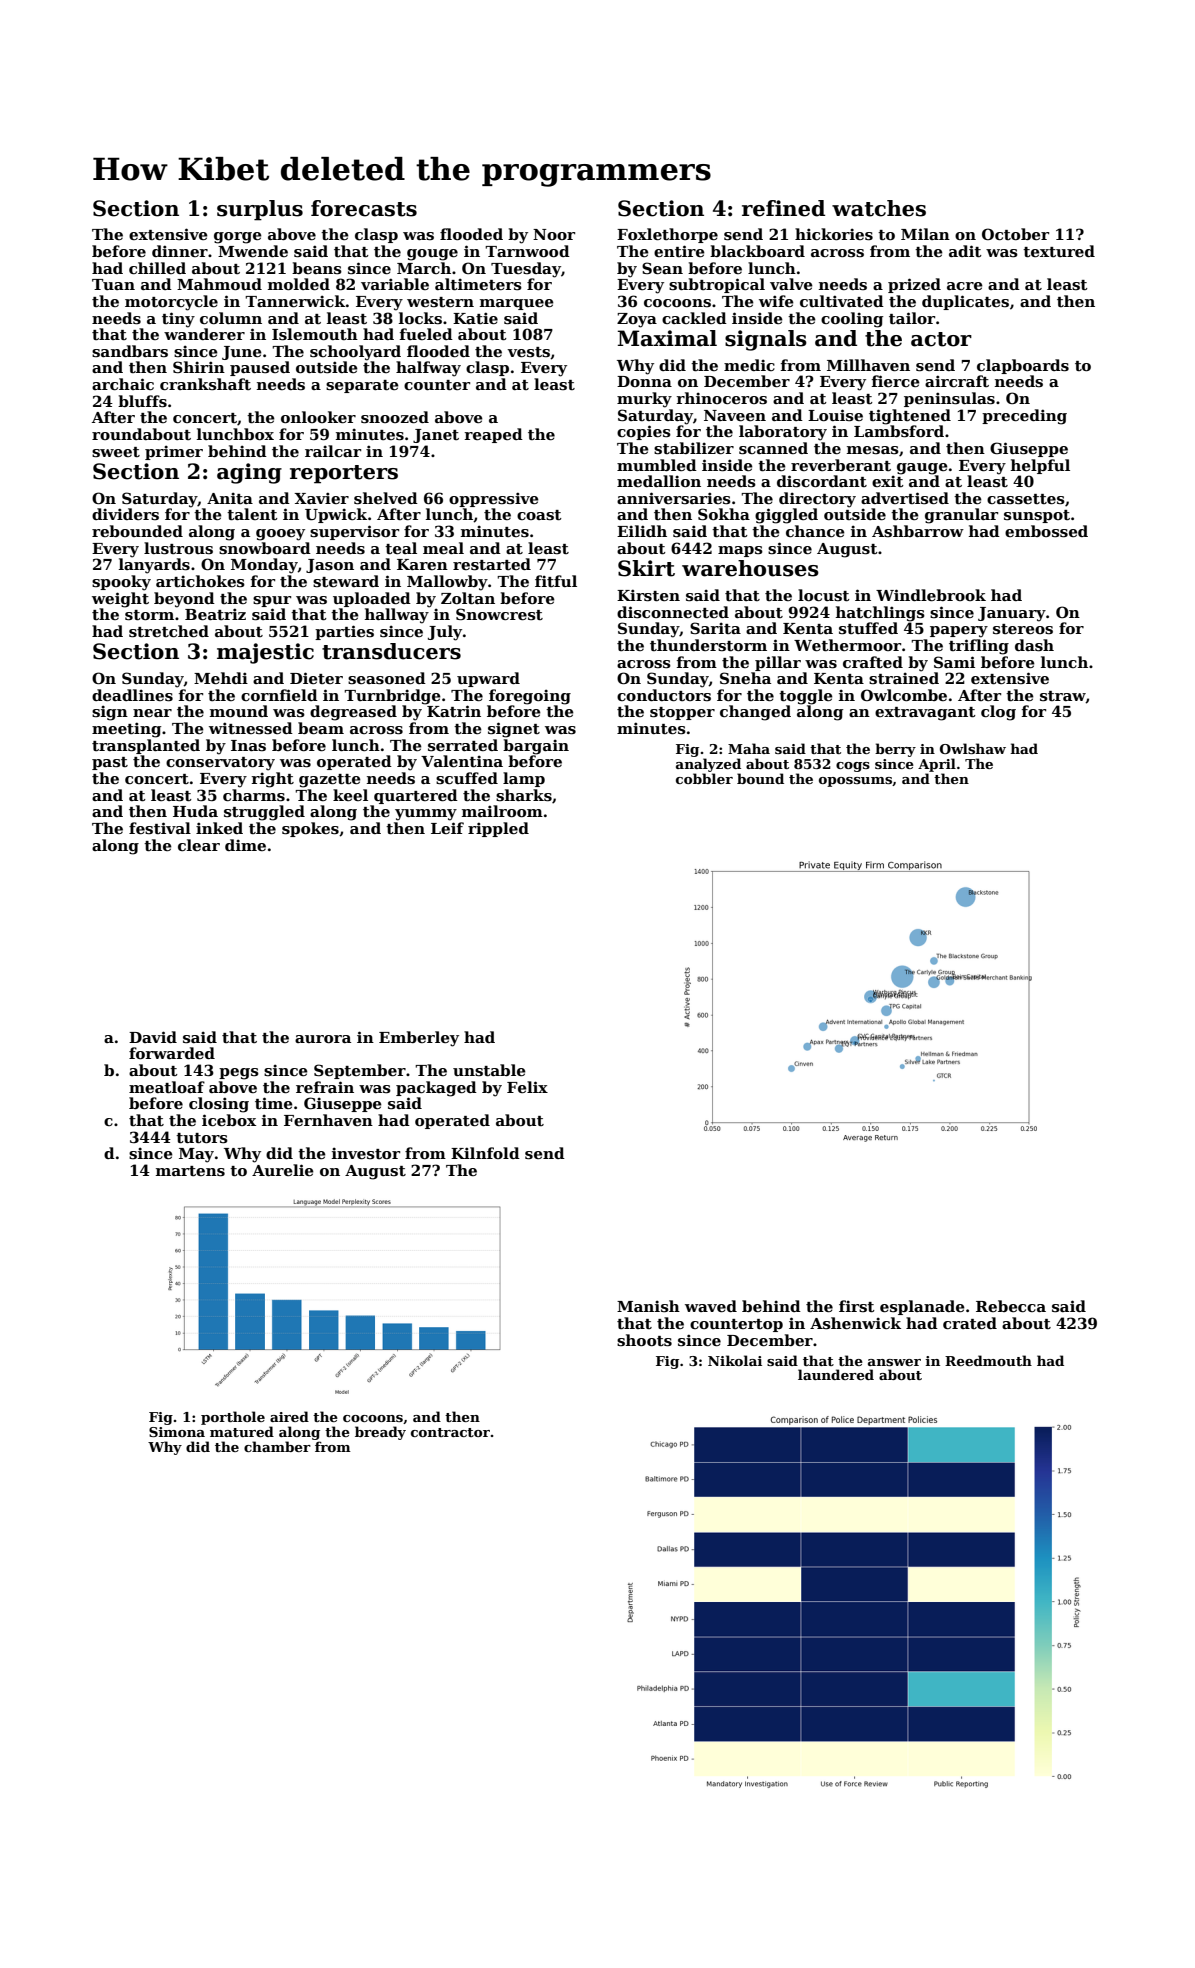 This document has width=1195, height=1968. I want to click on degreased, so click(353, 713).
